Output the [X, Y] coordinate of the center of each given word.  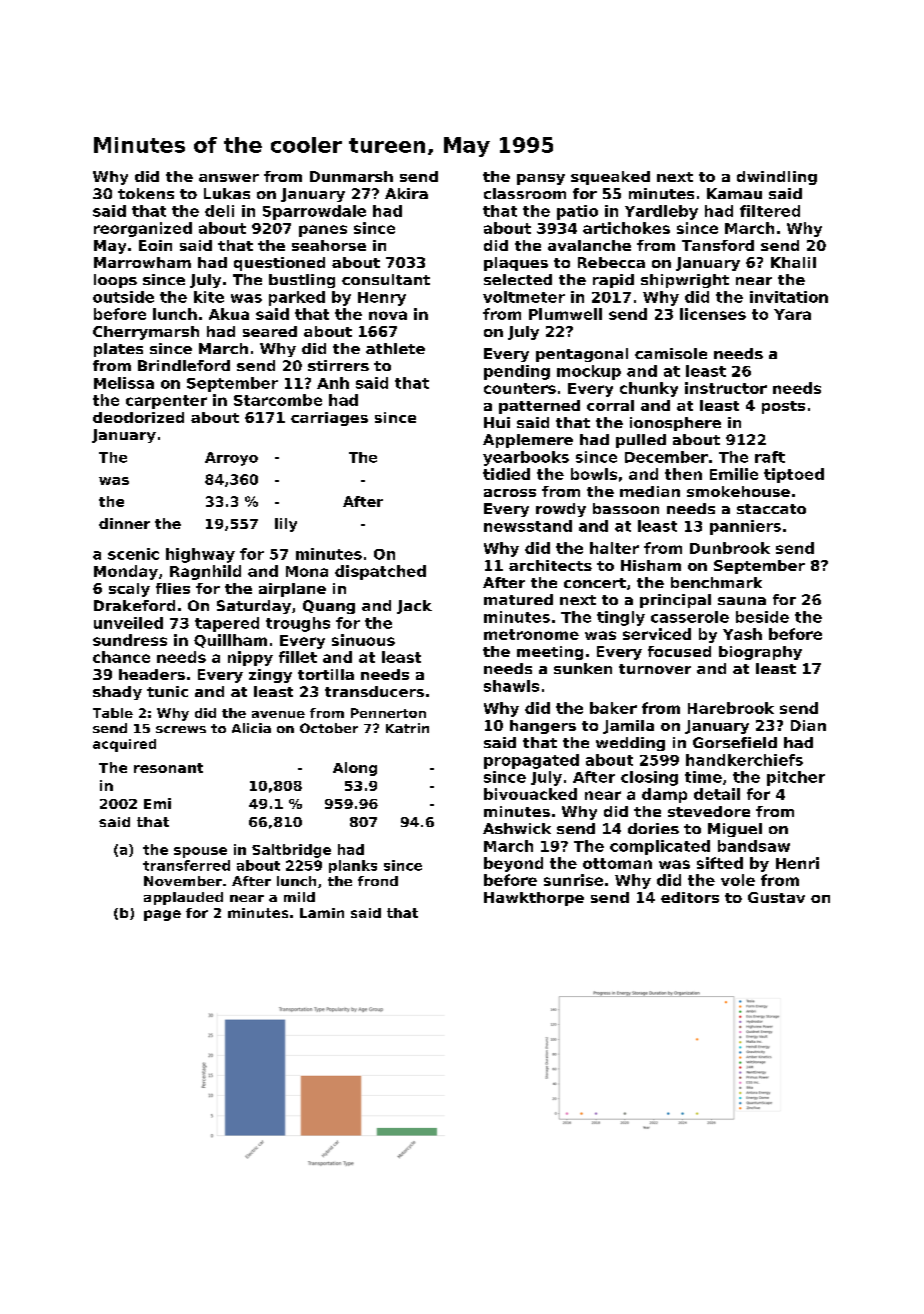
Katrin [407, 728]
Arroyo [231, 459]
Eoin [155, 245]
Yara [792, 314]
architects [550, 565]
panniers [745, 527]
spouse [200, 852]
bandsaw [754, 846]
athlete [395, 348]
